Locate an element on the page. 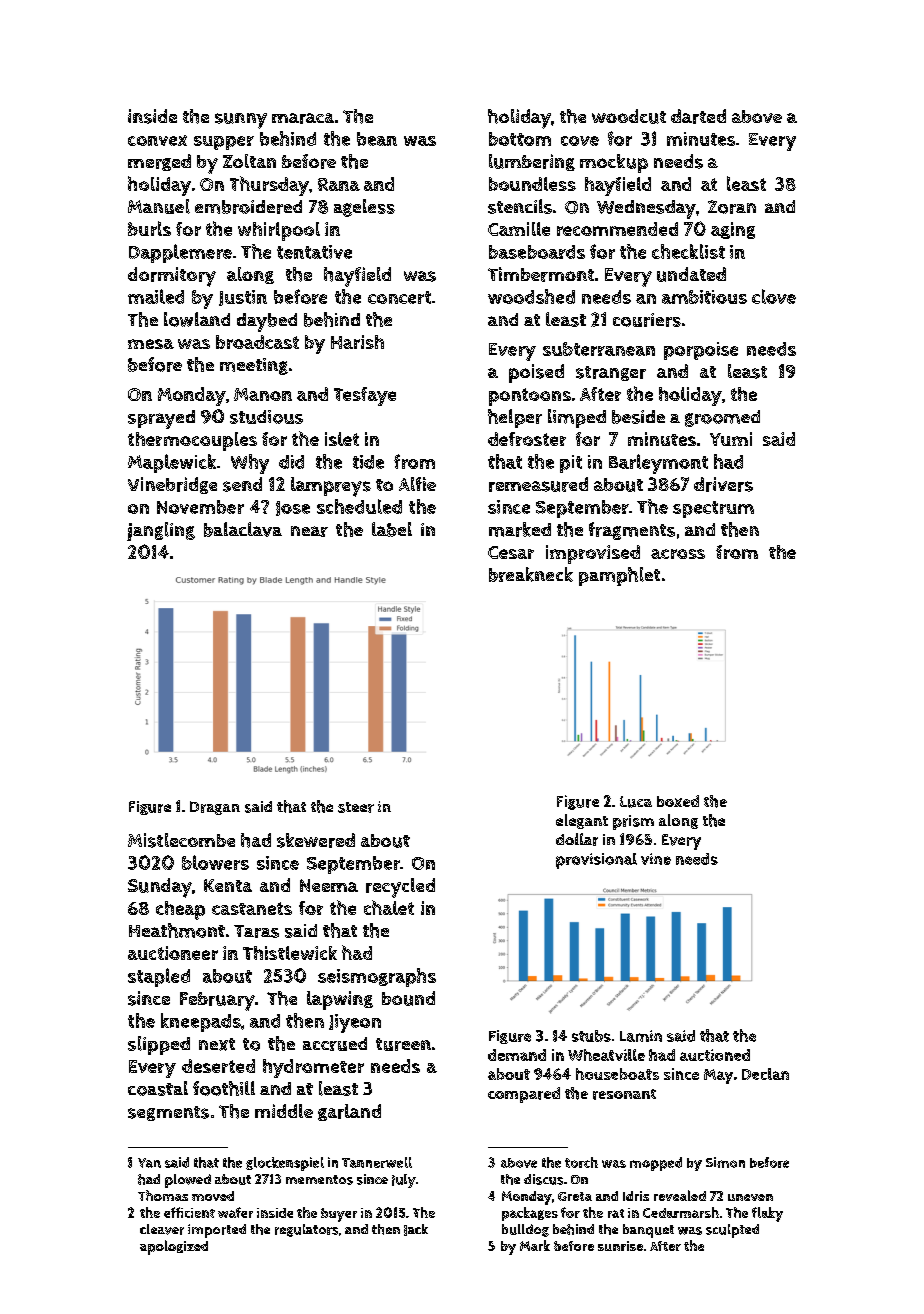 The image size is (924, 1314). buyer is located at coordinates (339, 1215).
